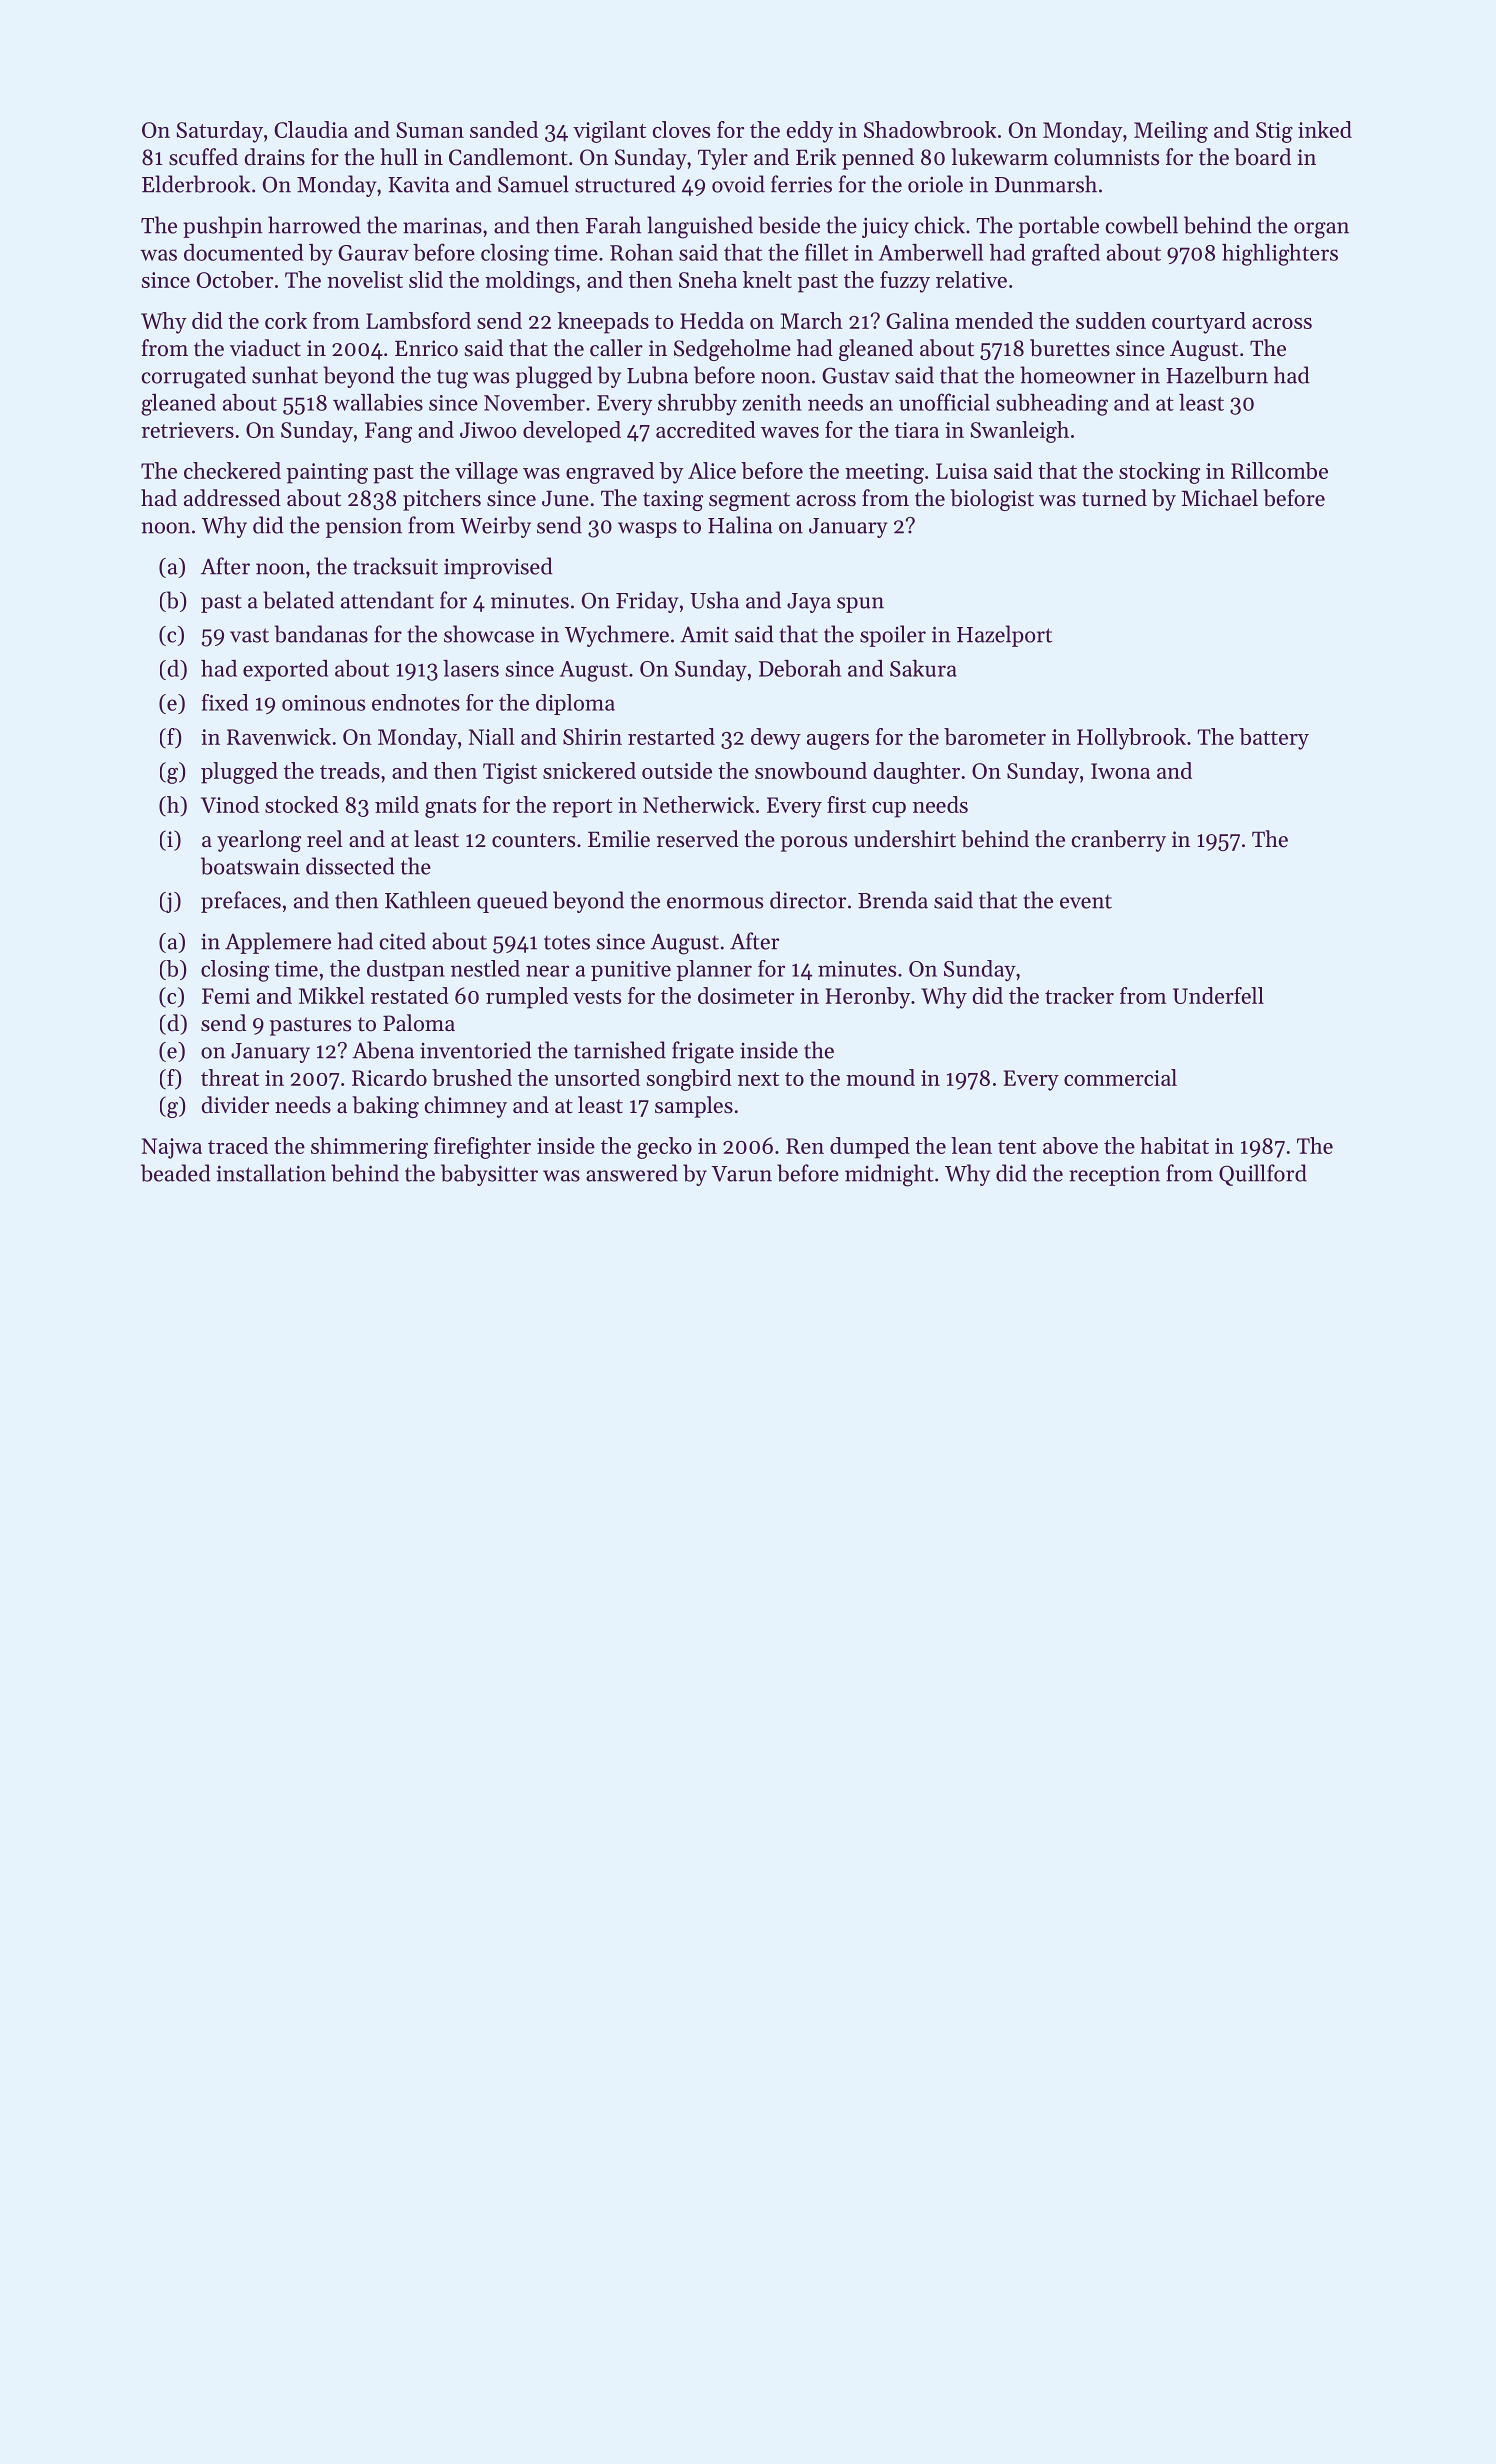 Image resolution: width=1496 pixels, height=2464 pixels. Describe the element at coordinates (426, 348) in the screenshot. I see `Enrico` at that location.
